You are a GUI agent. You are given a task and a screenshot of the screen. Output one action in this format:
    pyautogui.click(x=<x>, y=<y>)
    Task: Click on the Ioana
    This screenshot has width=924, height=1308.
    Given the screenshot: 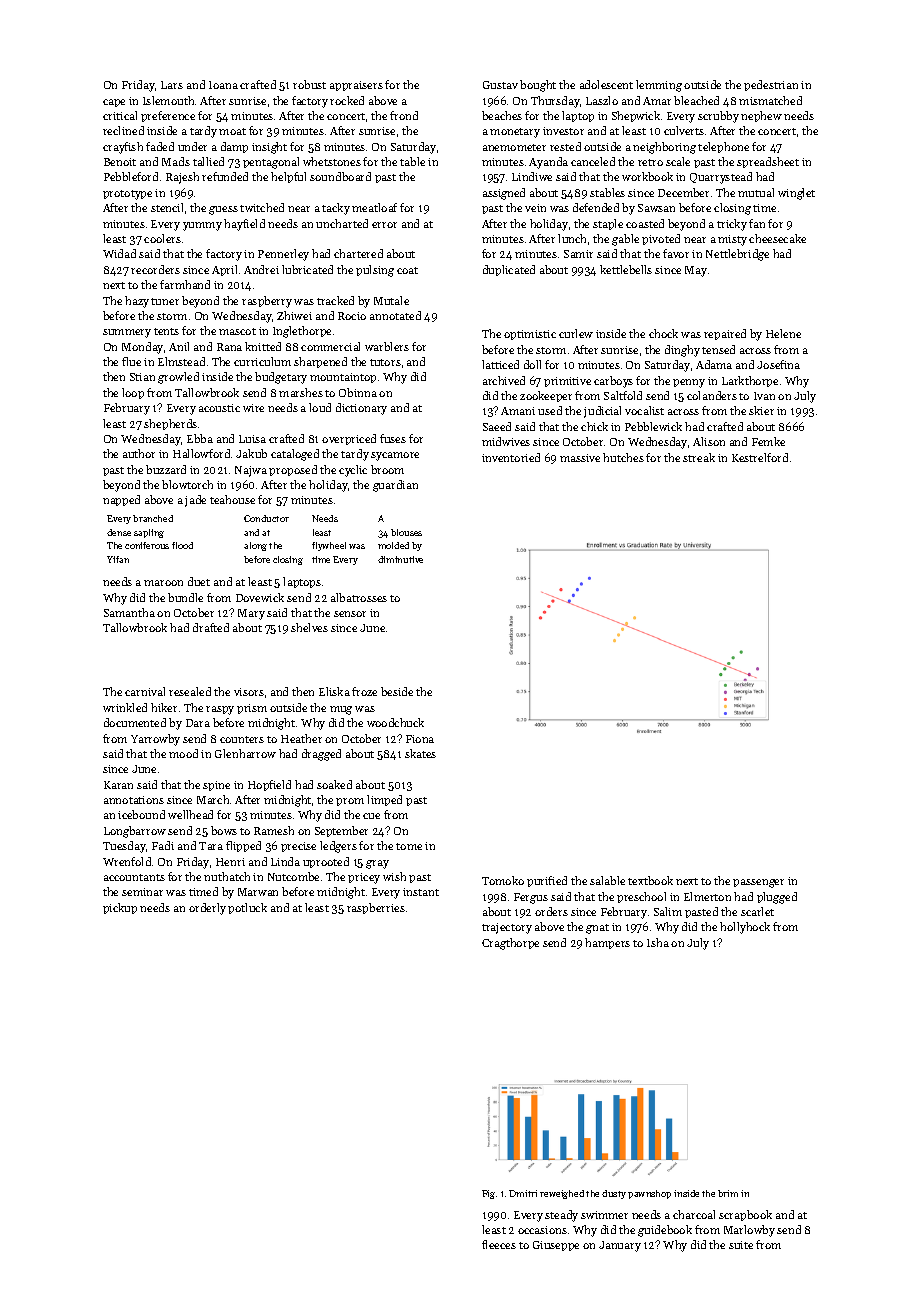 What is the action you would take?
    pyautogui.click(x=223, y=85)
